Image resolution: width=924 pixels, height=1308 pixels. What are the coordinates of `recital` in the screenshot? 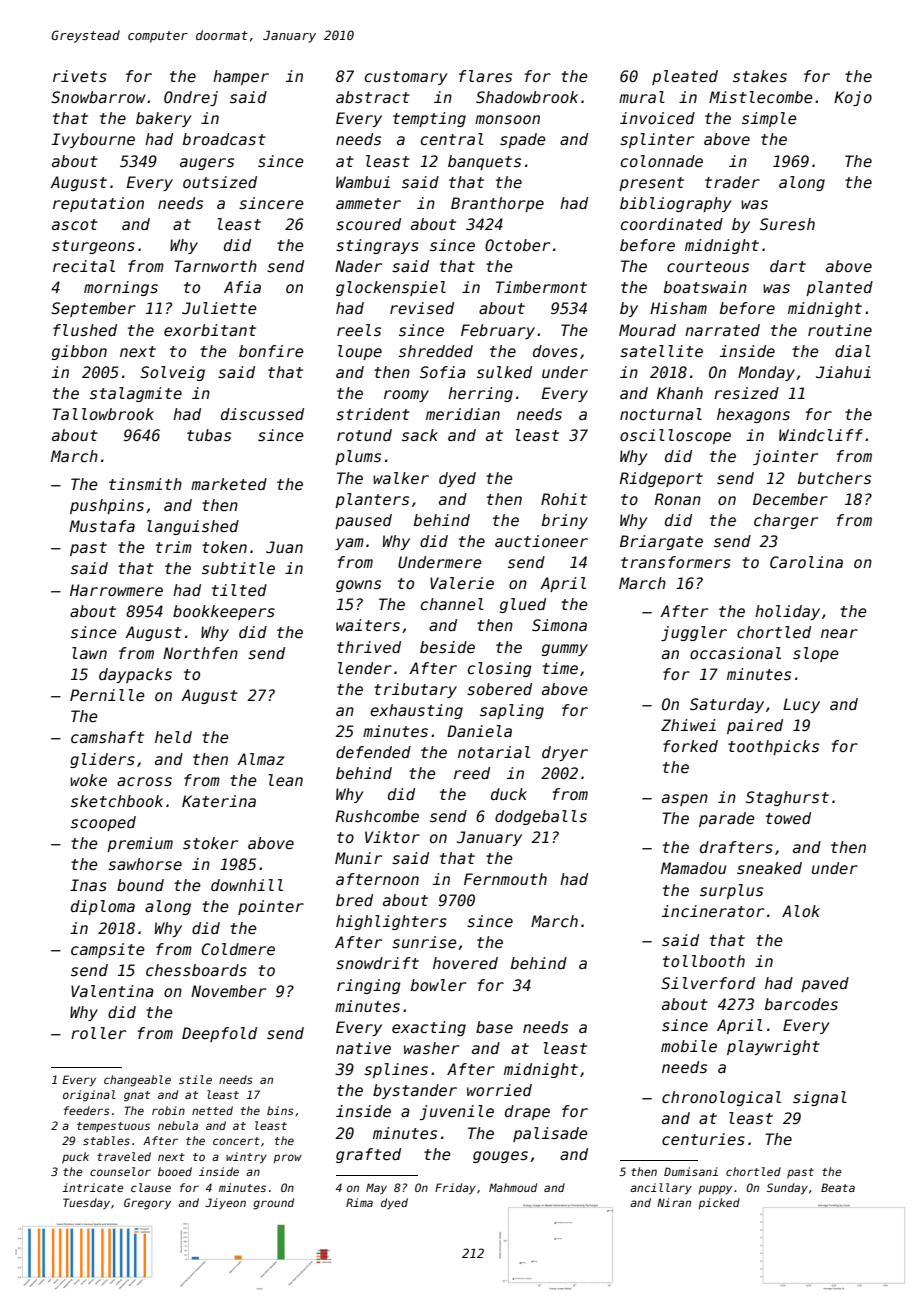 It's located at (84, 266).
